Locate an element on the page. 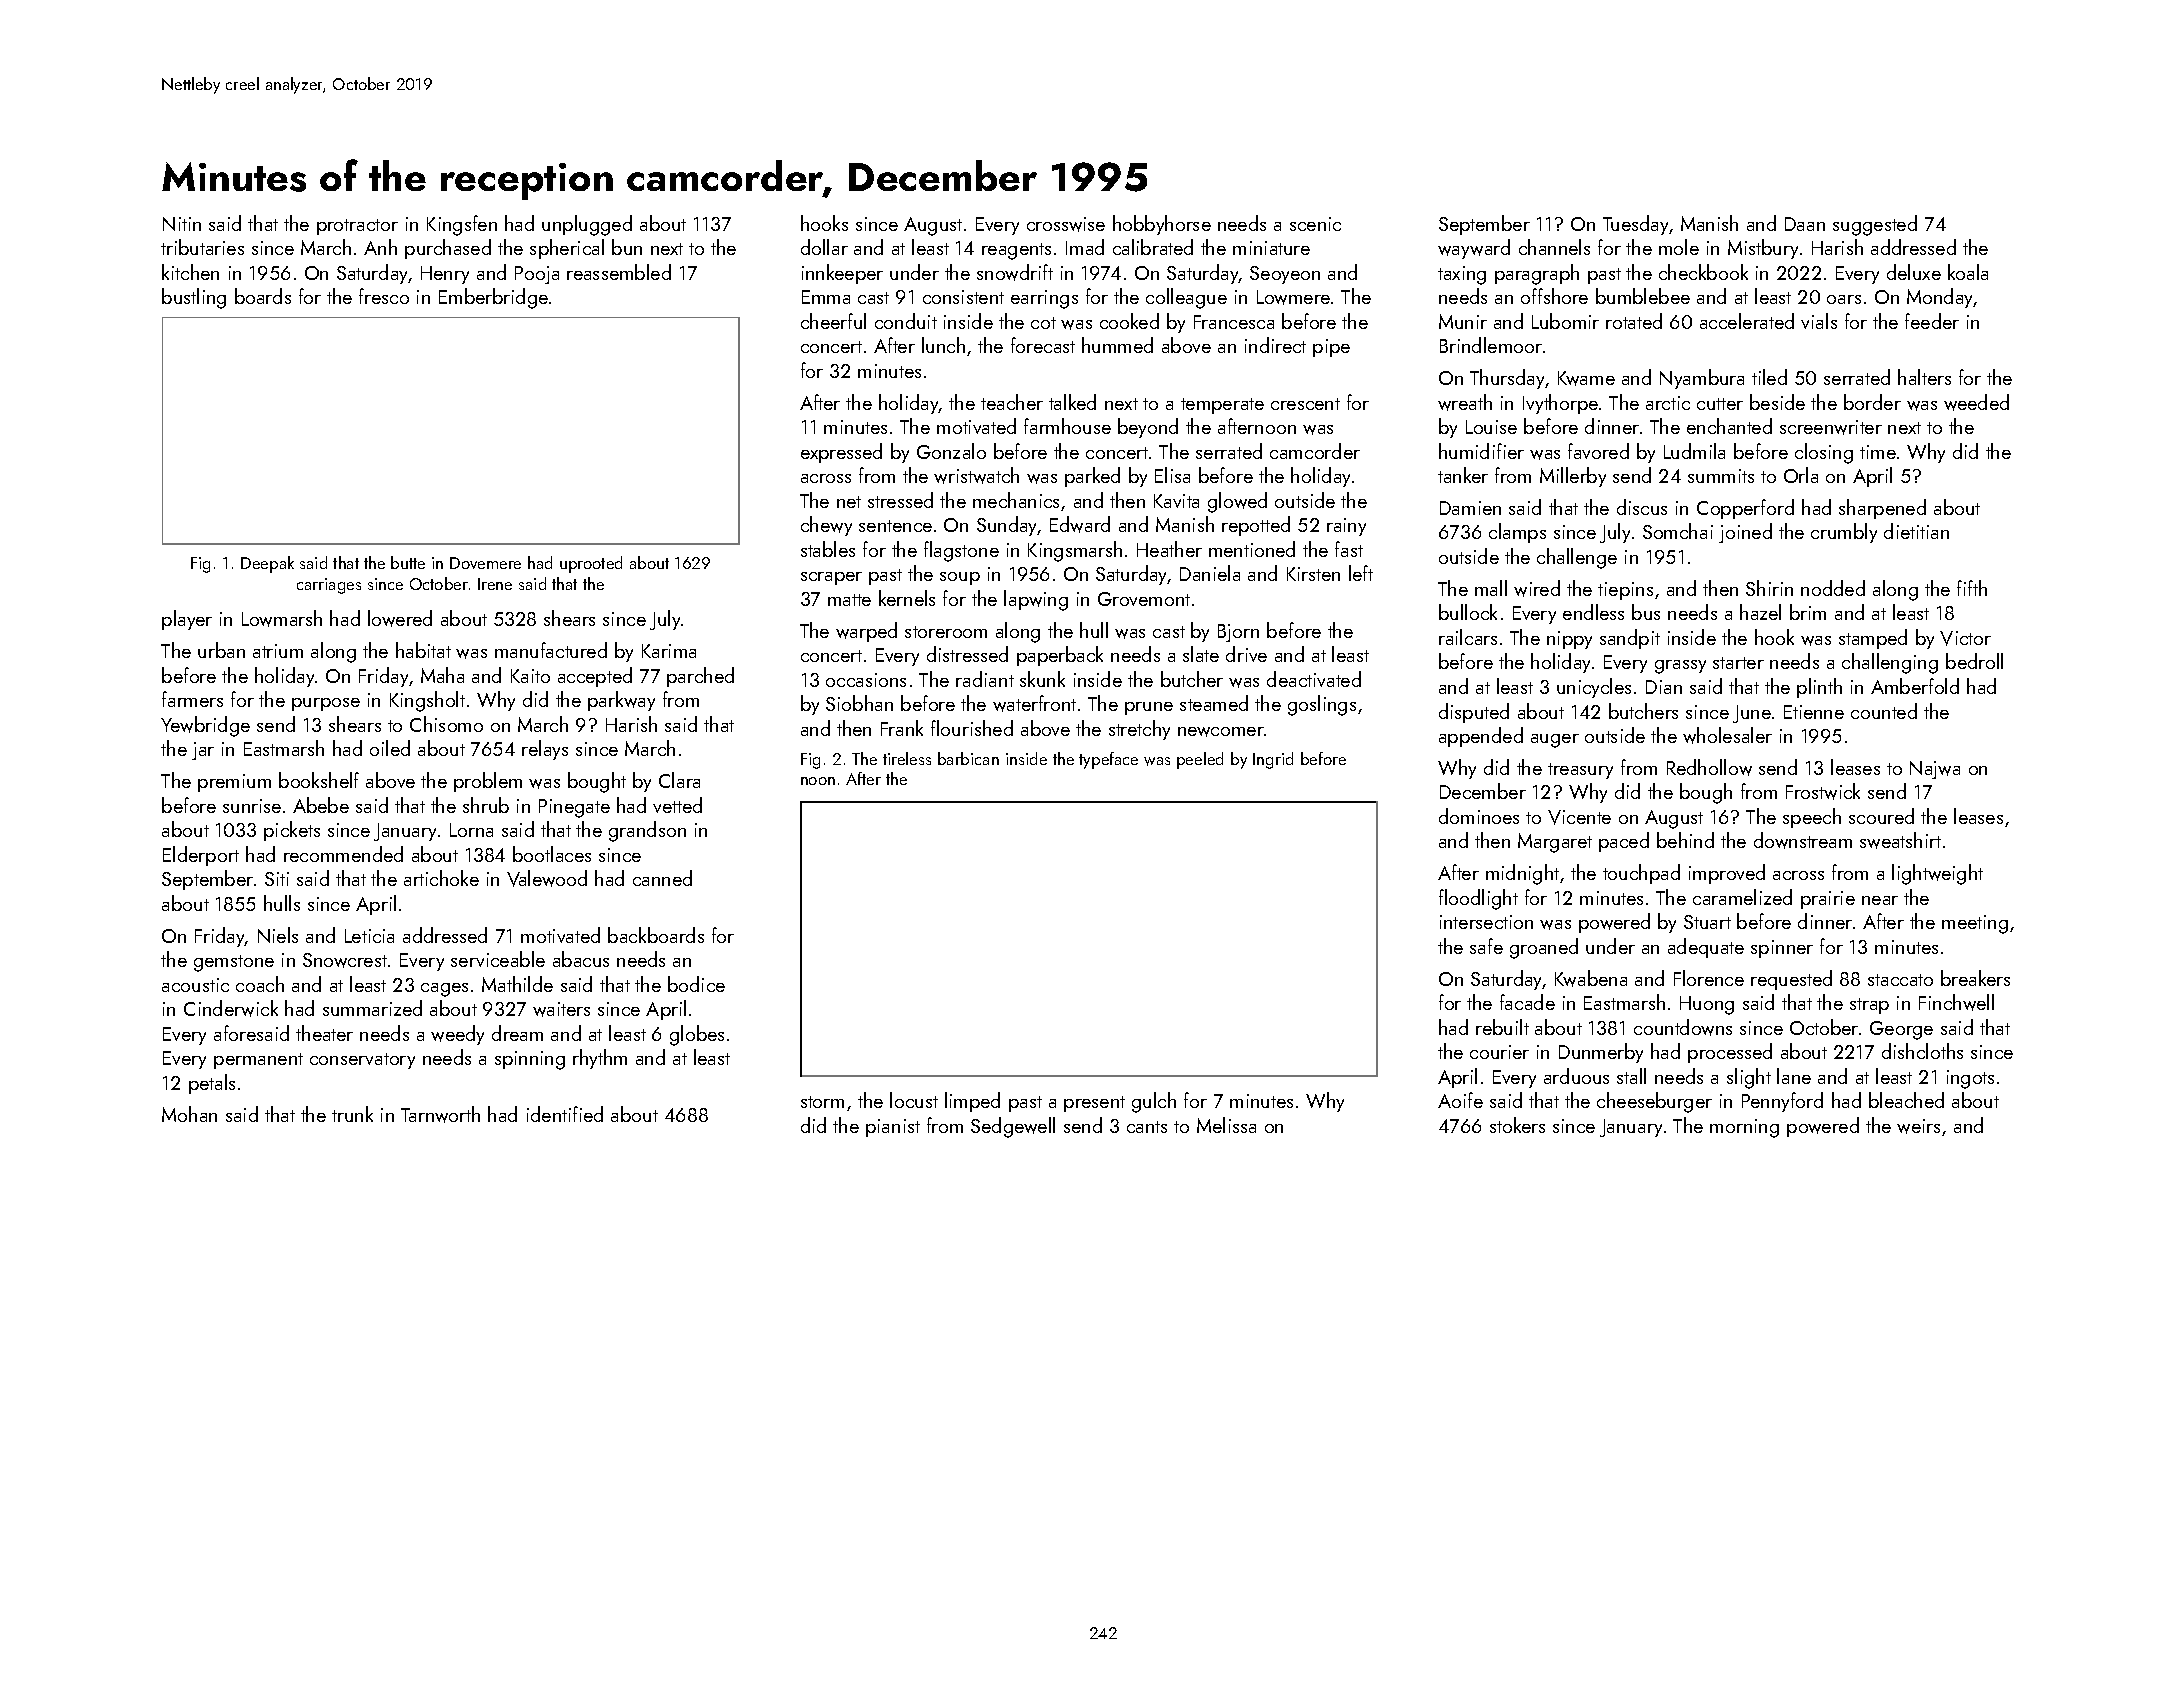  weirs is located at coordinates (1918, 1126).
